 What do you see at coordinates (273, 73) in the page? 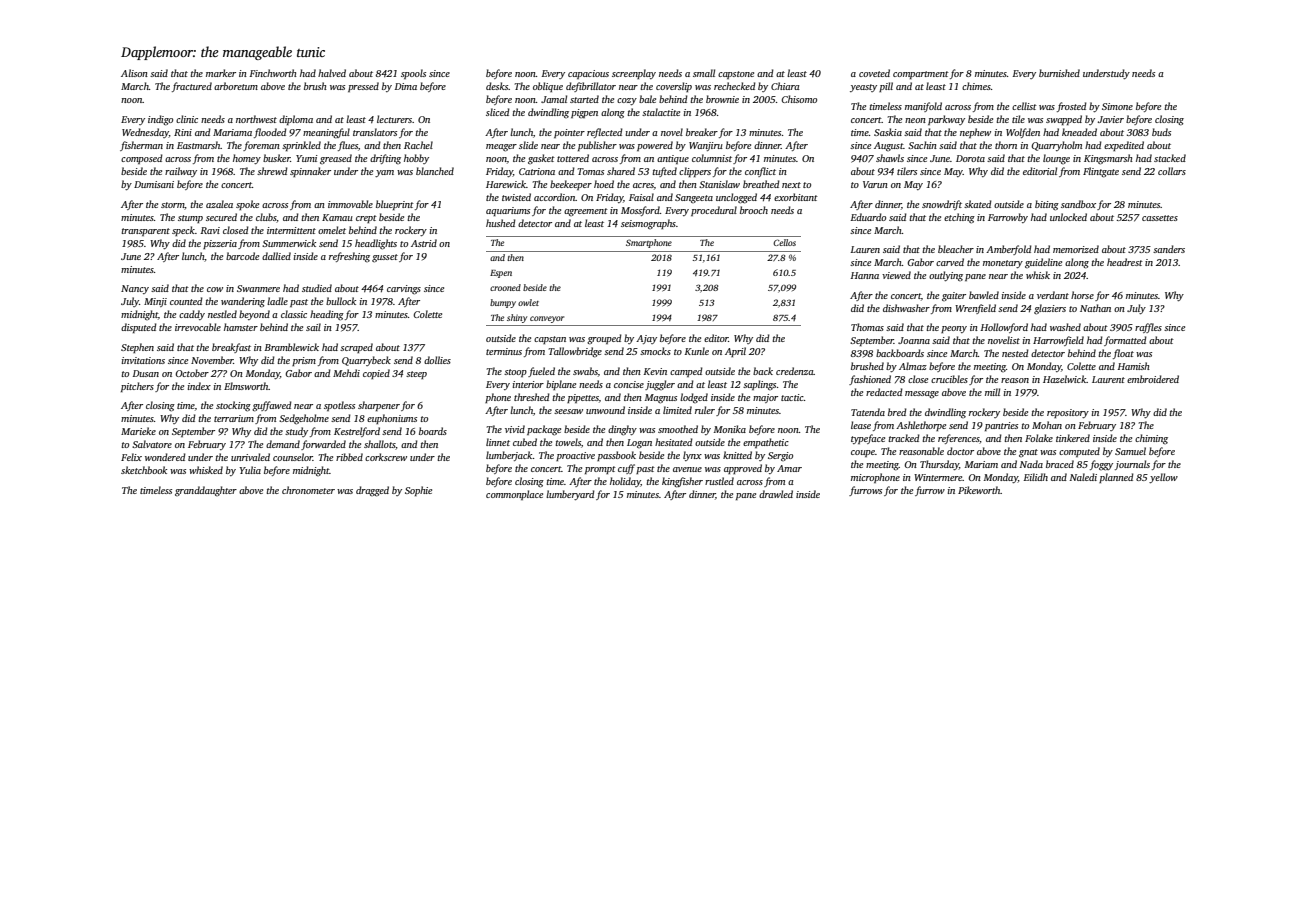
I see `Finchworth` at bounding box center [273, 73].
